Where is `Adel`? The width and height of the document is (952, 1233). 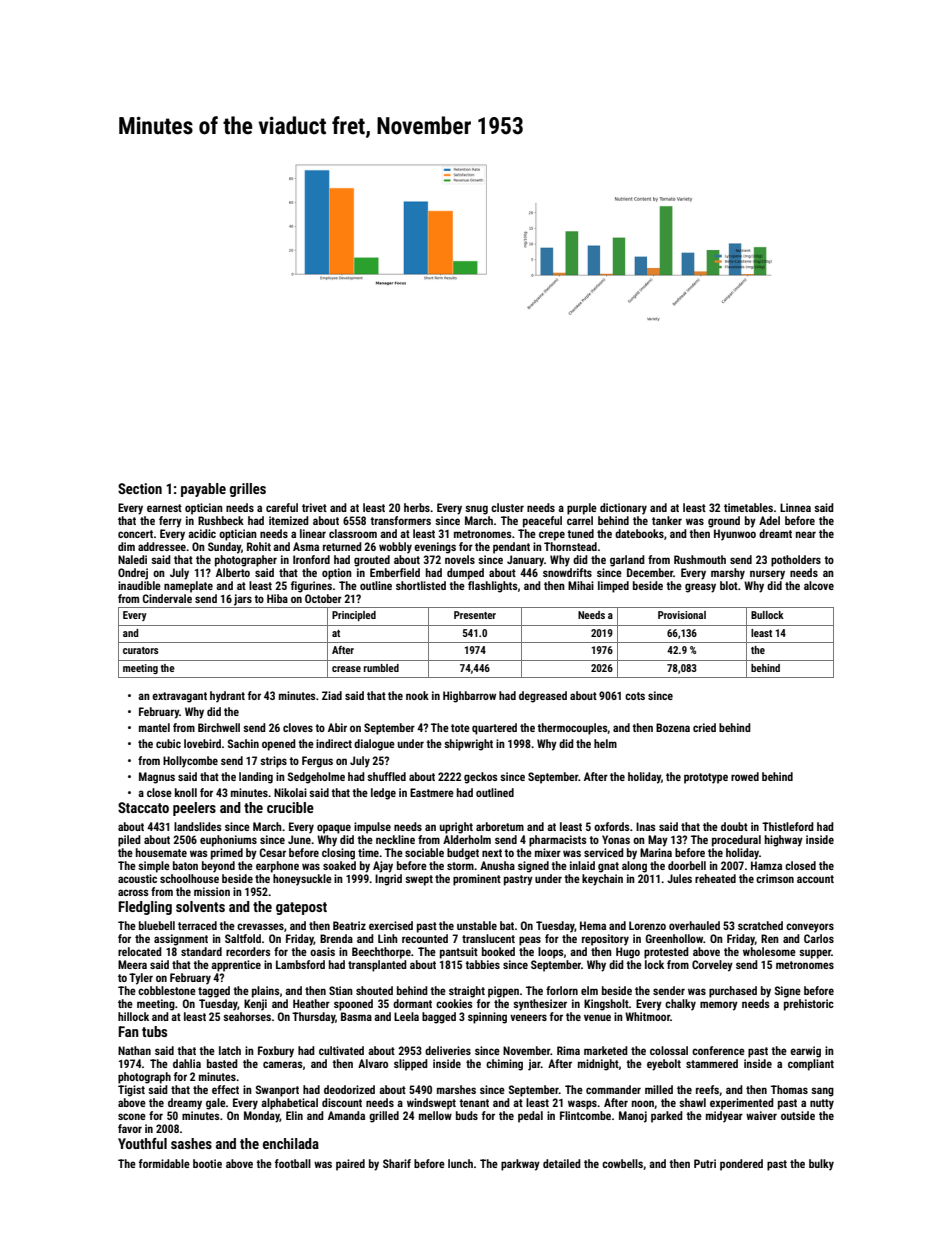 Adel is located at coordinates (769, 520).
